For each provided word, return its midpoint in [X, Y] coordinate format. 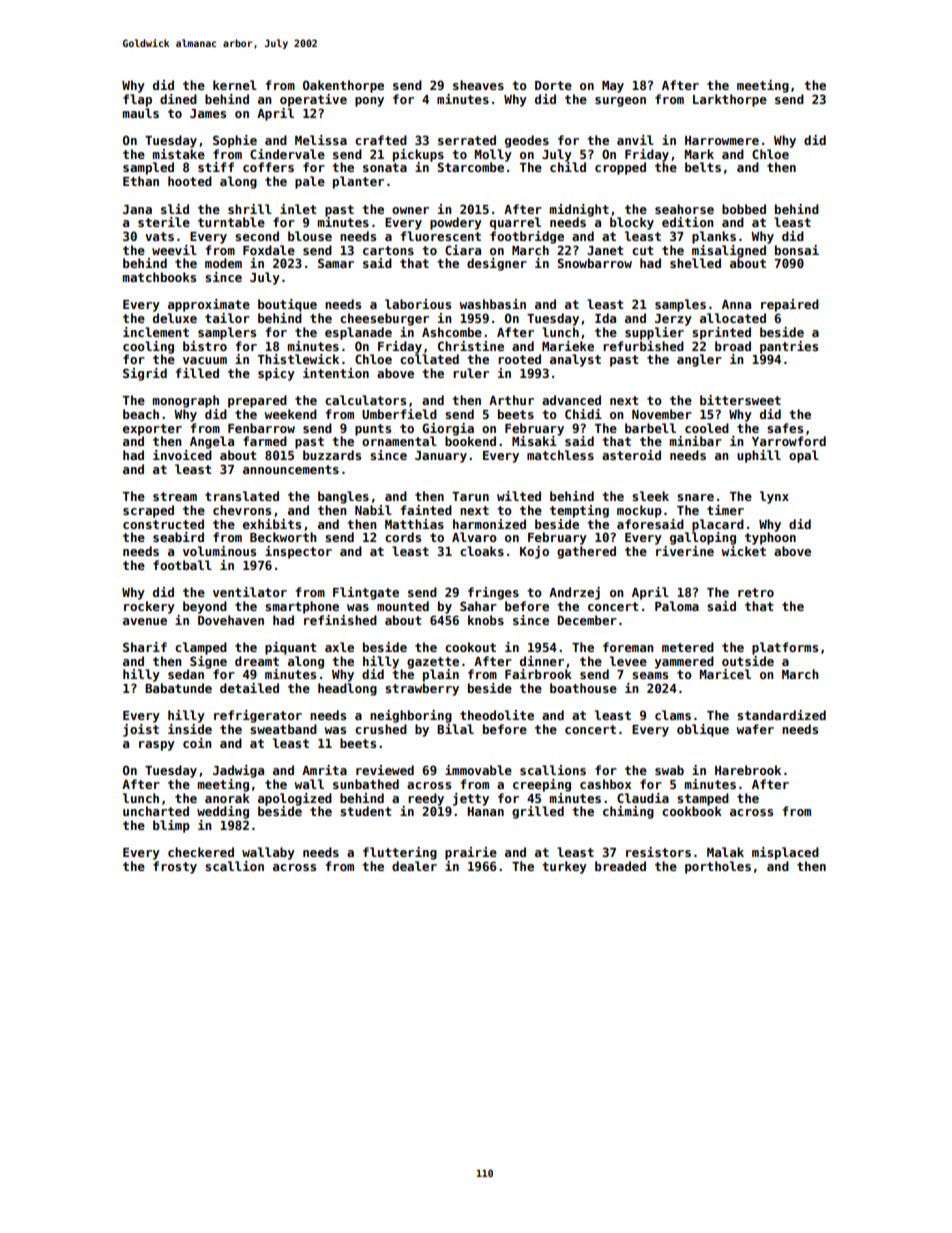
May [613, 87]
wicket [743, 551]
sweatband [283, 729]
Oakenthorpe [343, 86]
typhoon [770, 538]
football [182, 565]
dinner [542, 661]
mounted [403, 606]
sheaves [478, 85]
